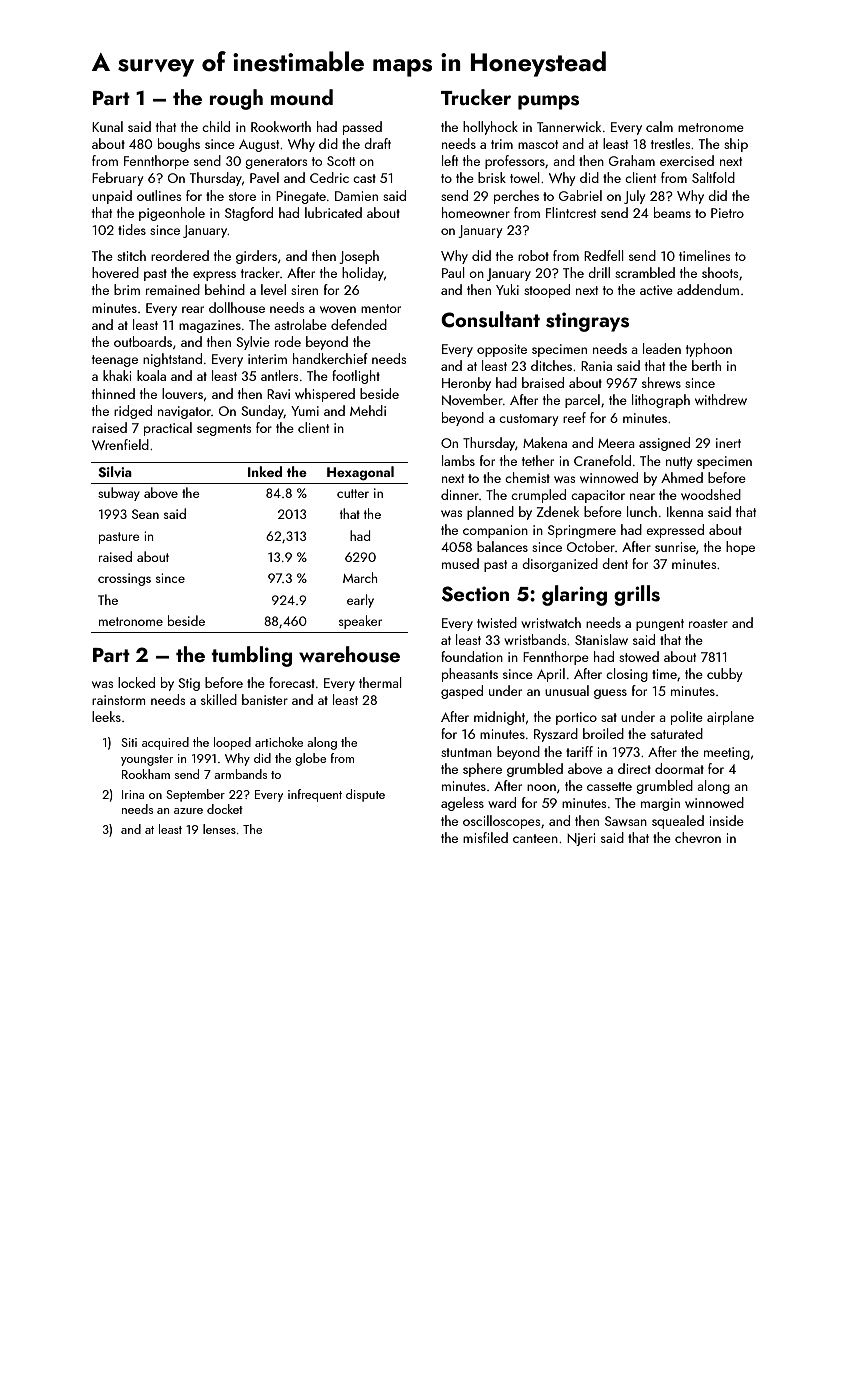  What do you see at coordinates (124, 579) in the image?
I see `crossings` at bounding box center [124, 579].
